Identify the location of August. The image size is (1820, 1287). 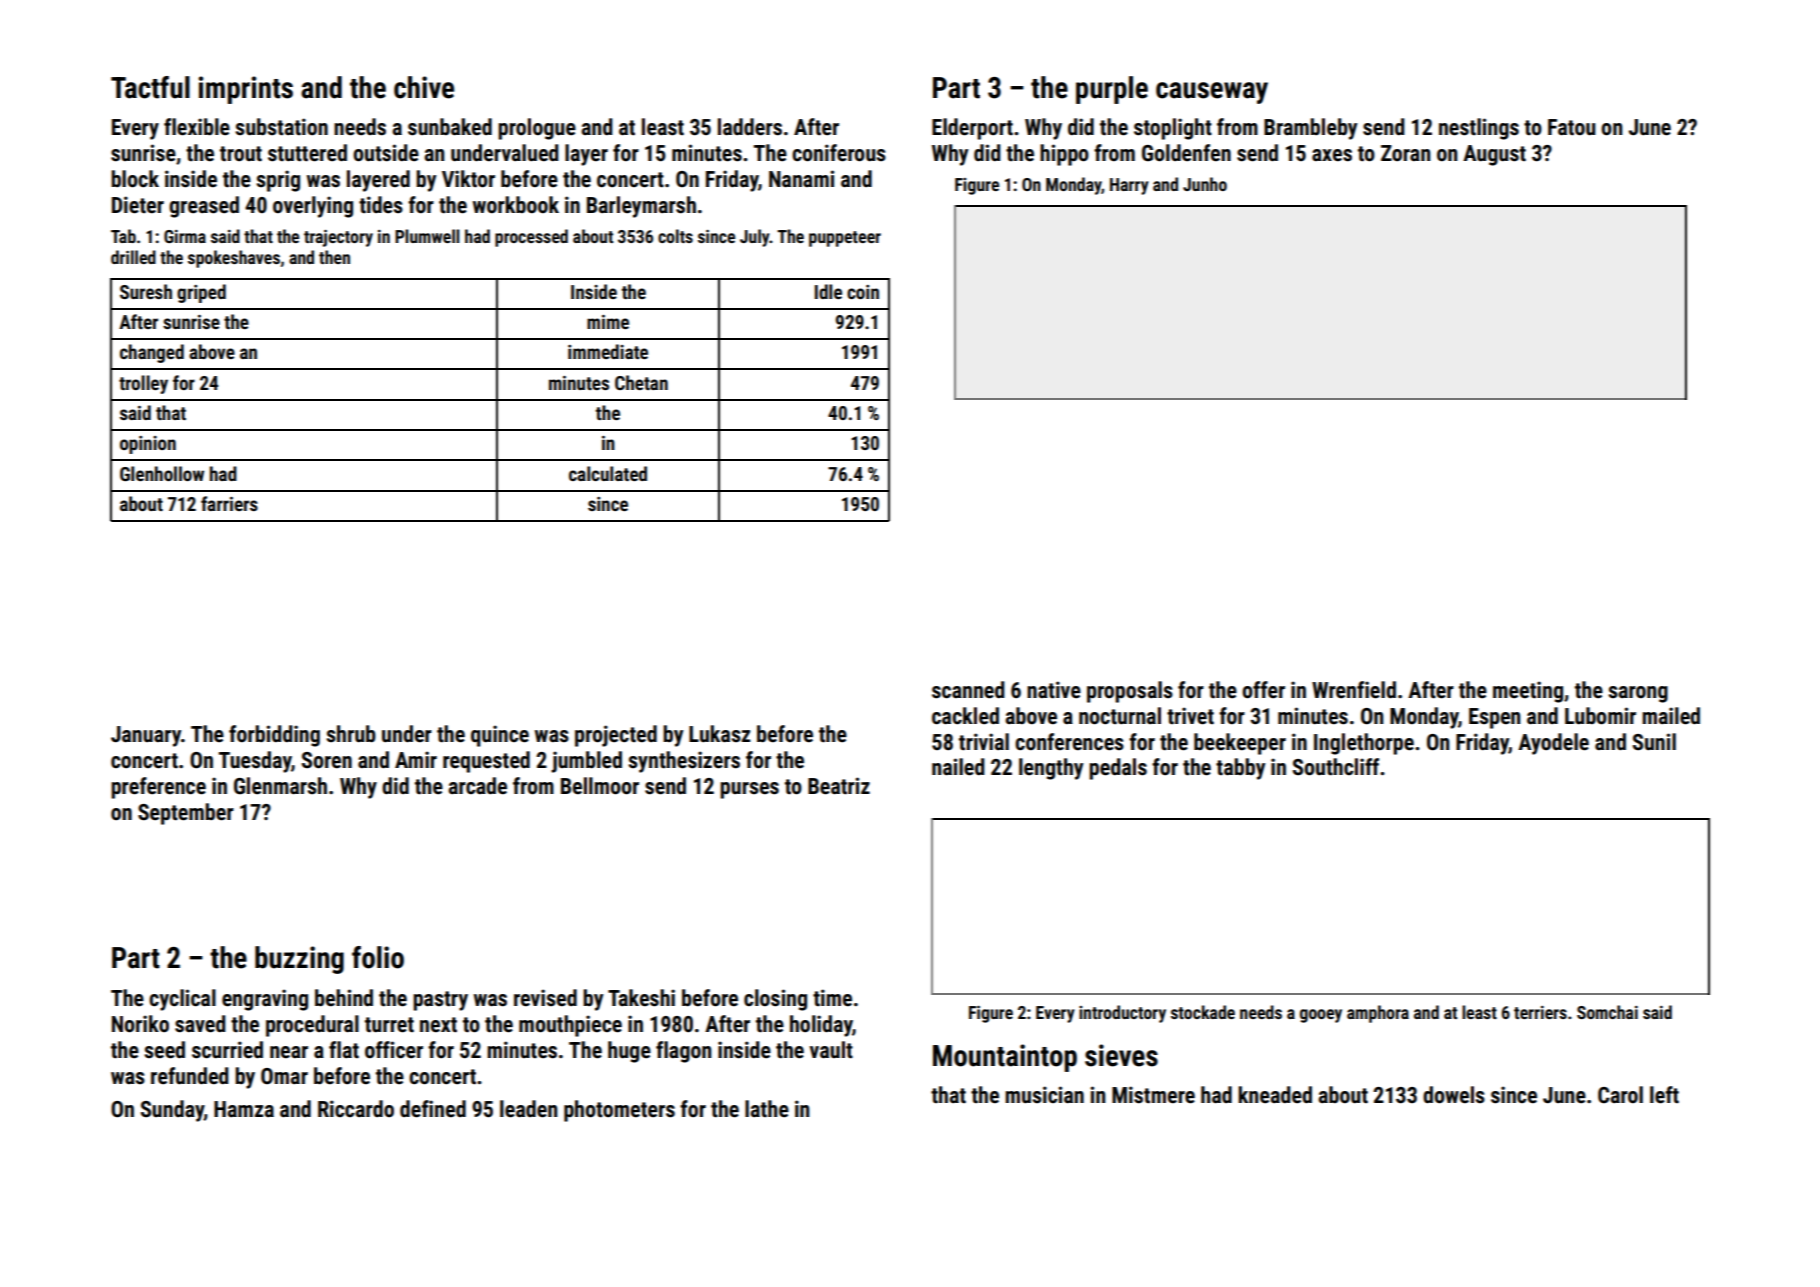
(1494, 155).
